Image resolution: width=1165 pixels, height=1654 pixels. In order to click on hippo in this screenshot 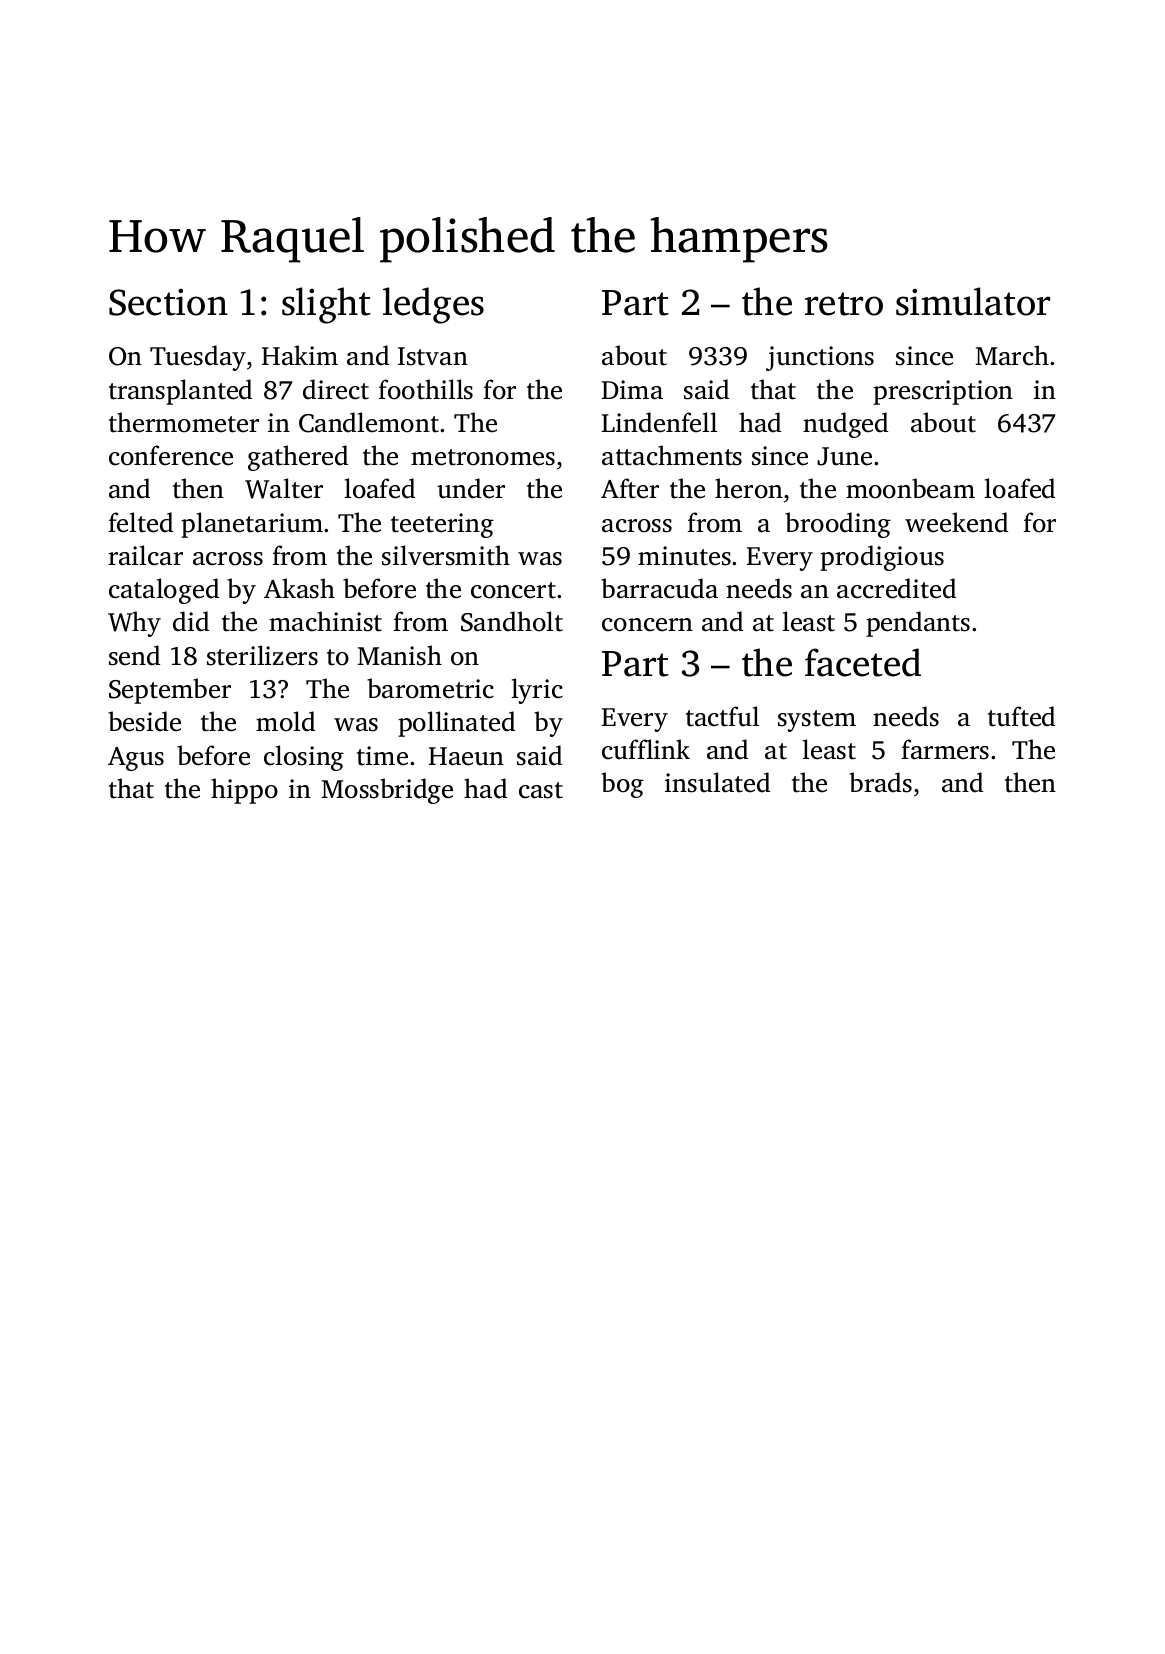, I will do `click(244, 791)`.
